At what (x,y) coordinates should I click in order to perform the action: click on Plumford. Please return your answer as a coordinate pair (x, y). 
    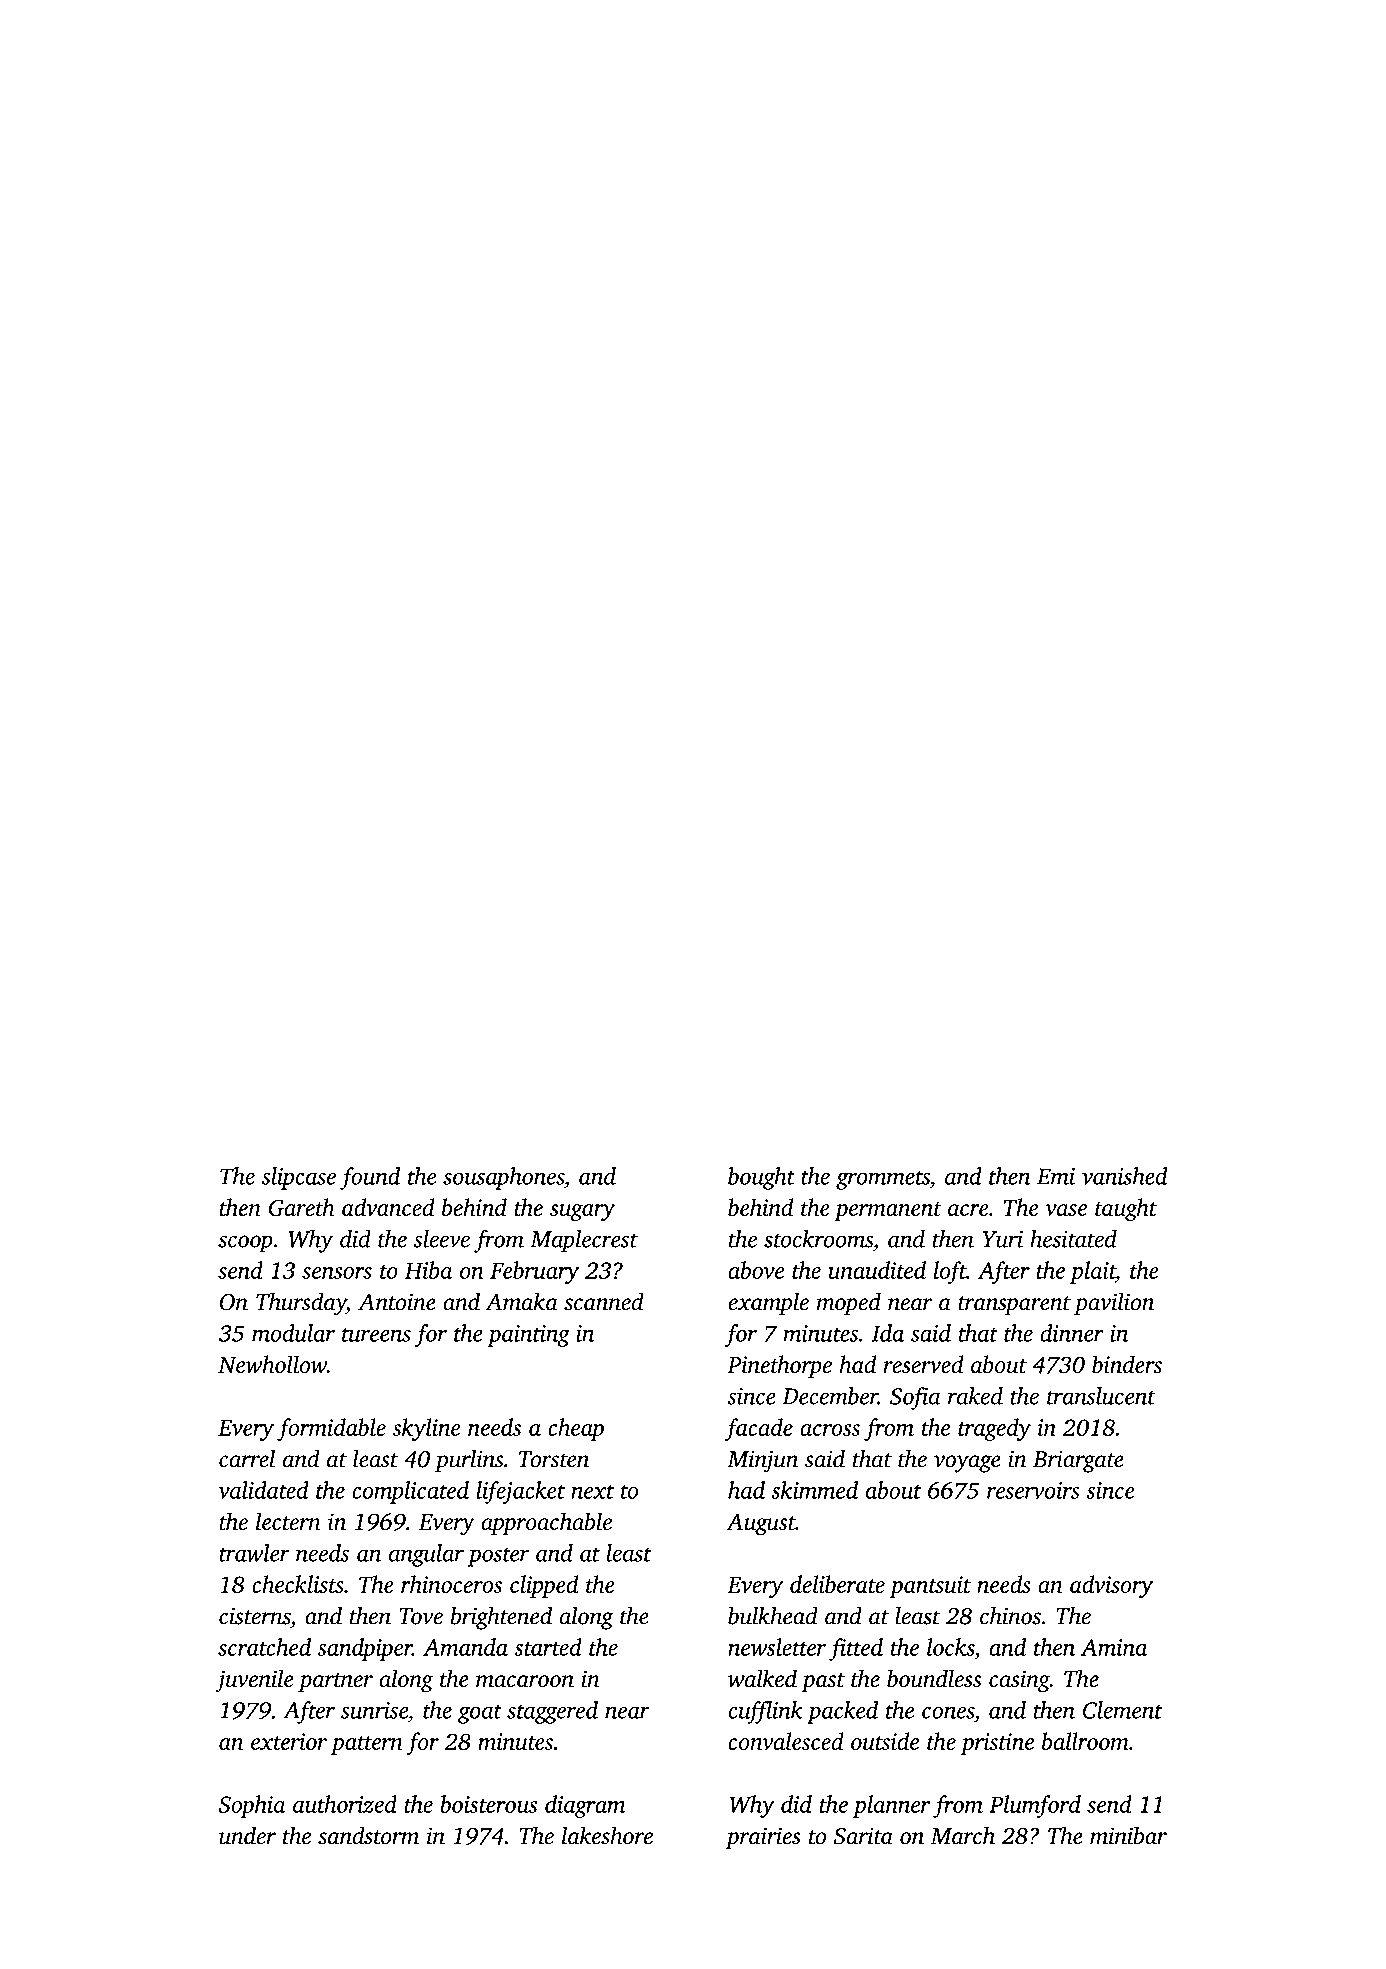
    Looking at the image, I should click on (1035, 1806).
